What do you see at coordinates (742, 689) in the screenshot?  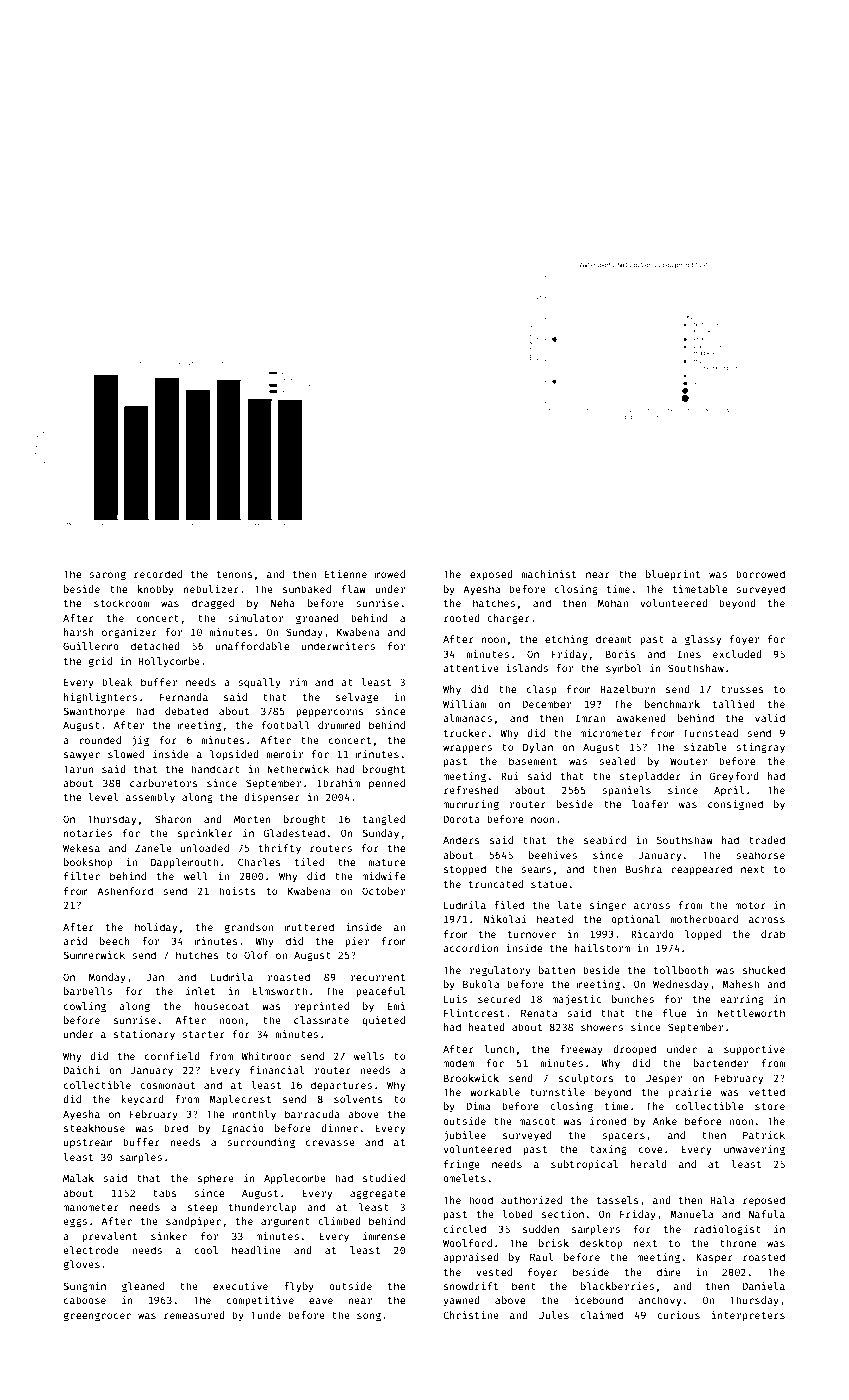 I see `trusses` at bounding box center [742, 689].
